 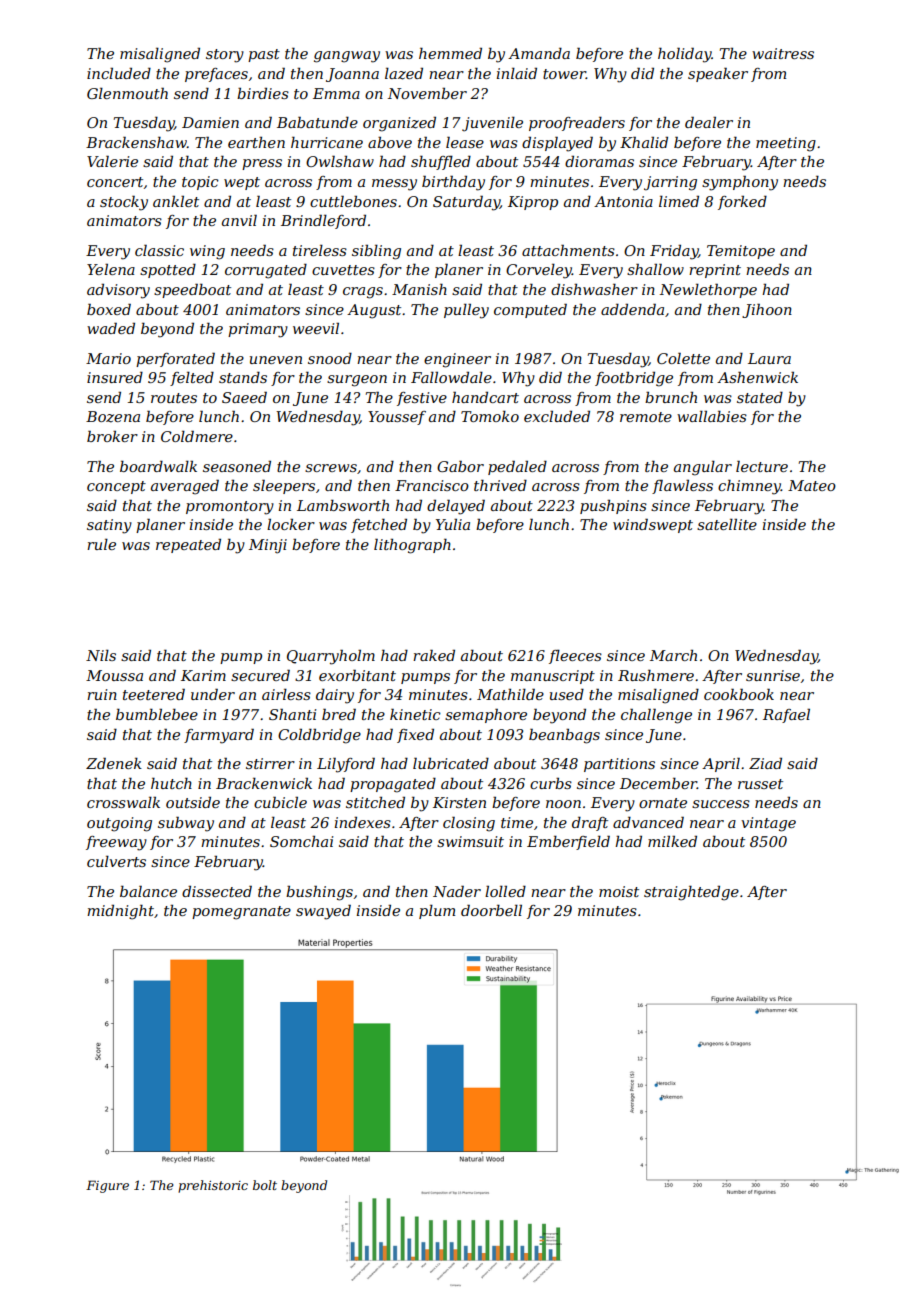 I want to click on Yelena, so click(x=111, y=269).
